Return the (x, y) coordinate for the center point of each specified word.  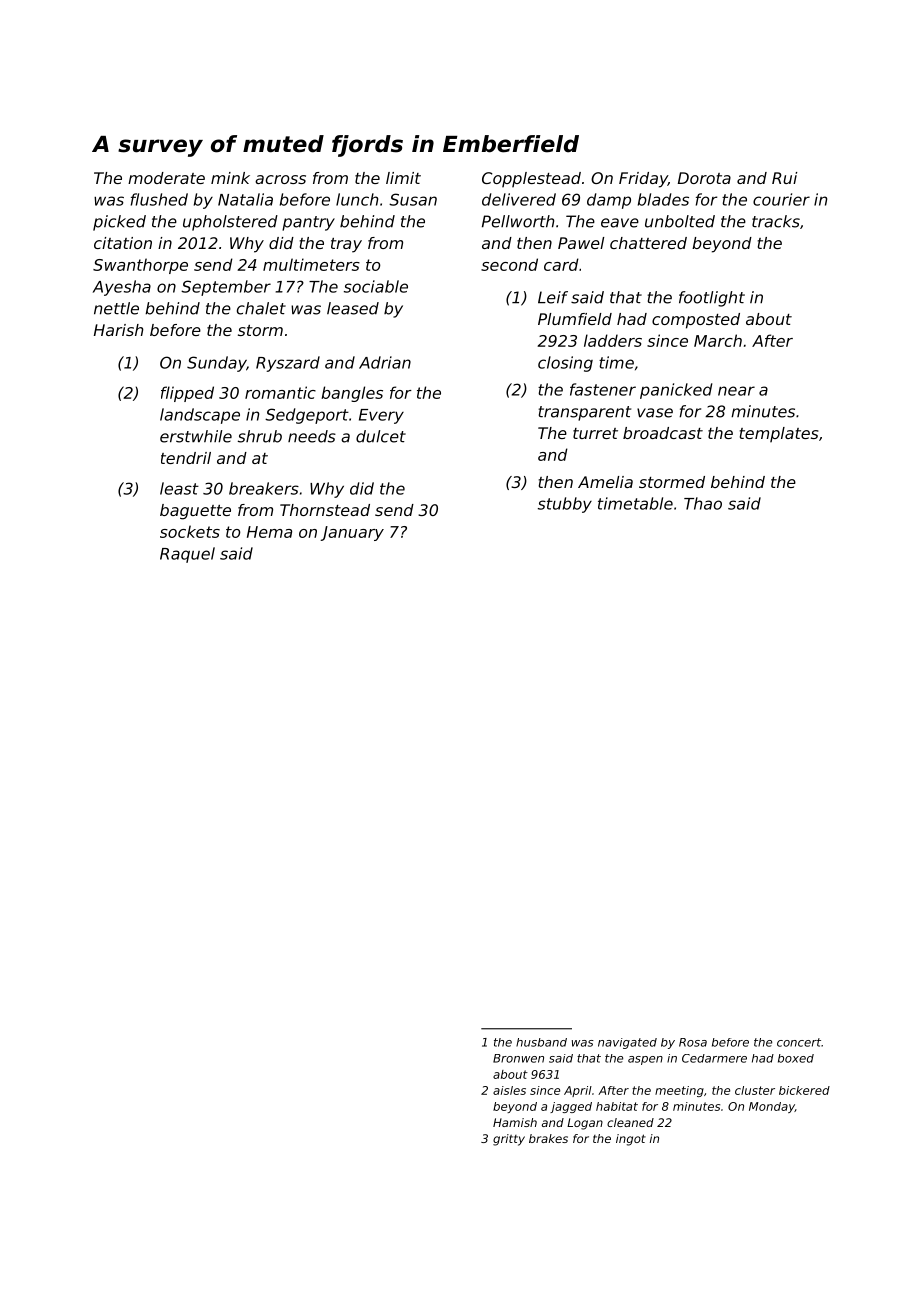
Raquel (187, 555)
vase (655, 413)
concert (799, 1042)
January (352, 533)
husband (541, 1042)
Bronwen (518, 1058)
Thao (703, 503)
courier (781, 199)
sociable (376, 286)
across (280, 179)
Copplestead (531, 180)
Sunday (216, 364)
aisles (509, 1090)
